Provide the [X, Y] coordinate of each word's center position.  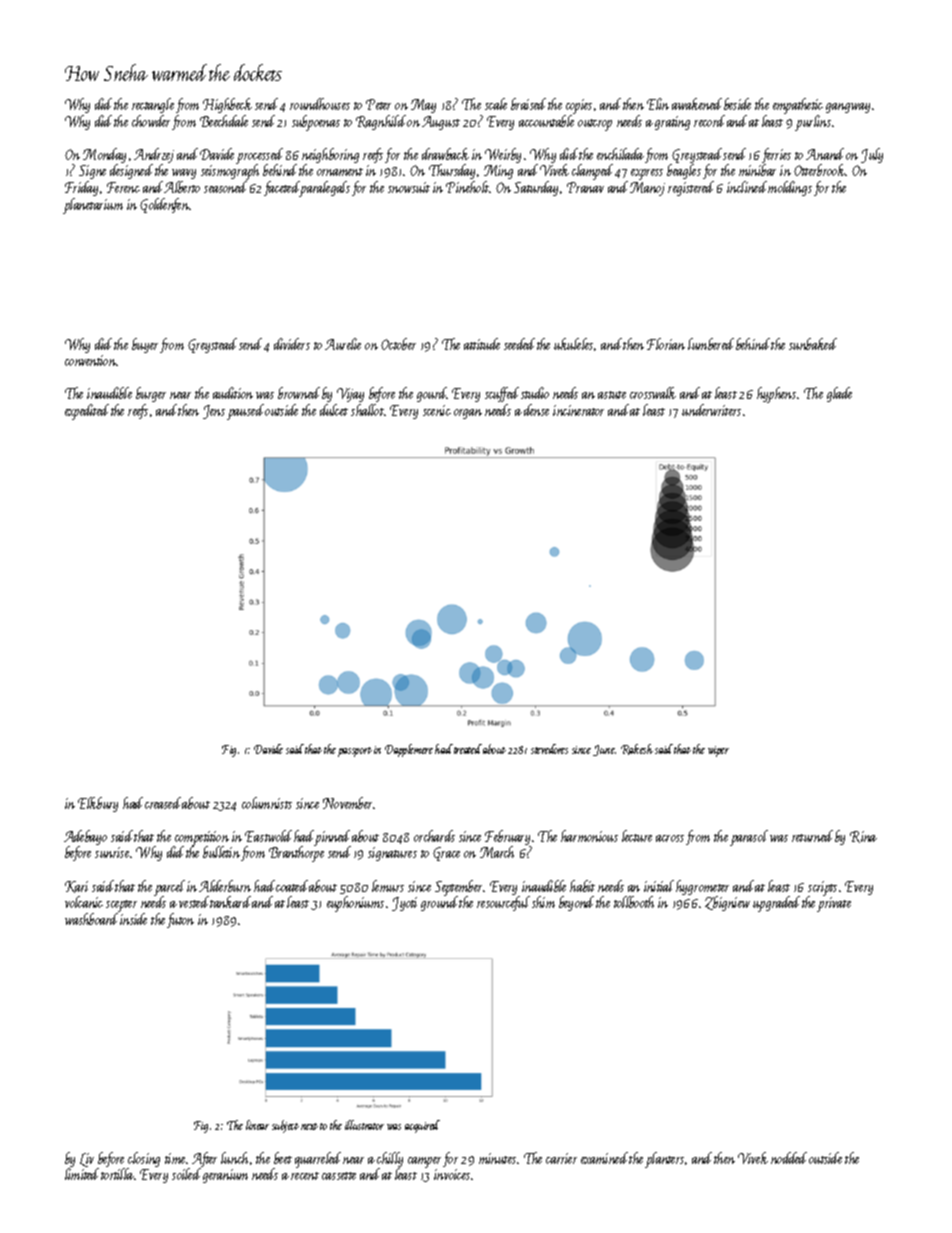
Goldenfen [165, 205]
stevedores [549, 749]
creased [163, 803]
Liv [87, 1160]
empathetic [798, 106]
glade [839, 394]
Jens [214, 412]
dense [536, 410]
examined [604, 1158]
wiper [718, 751]
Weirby [503, 155]
